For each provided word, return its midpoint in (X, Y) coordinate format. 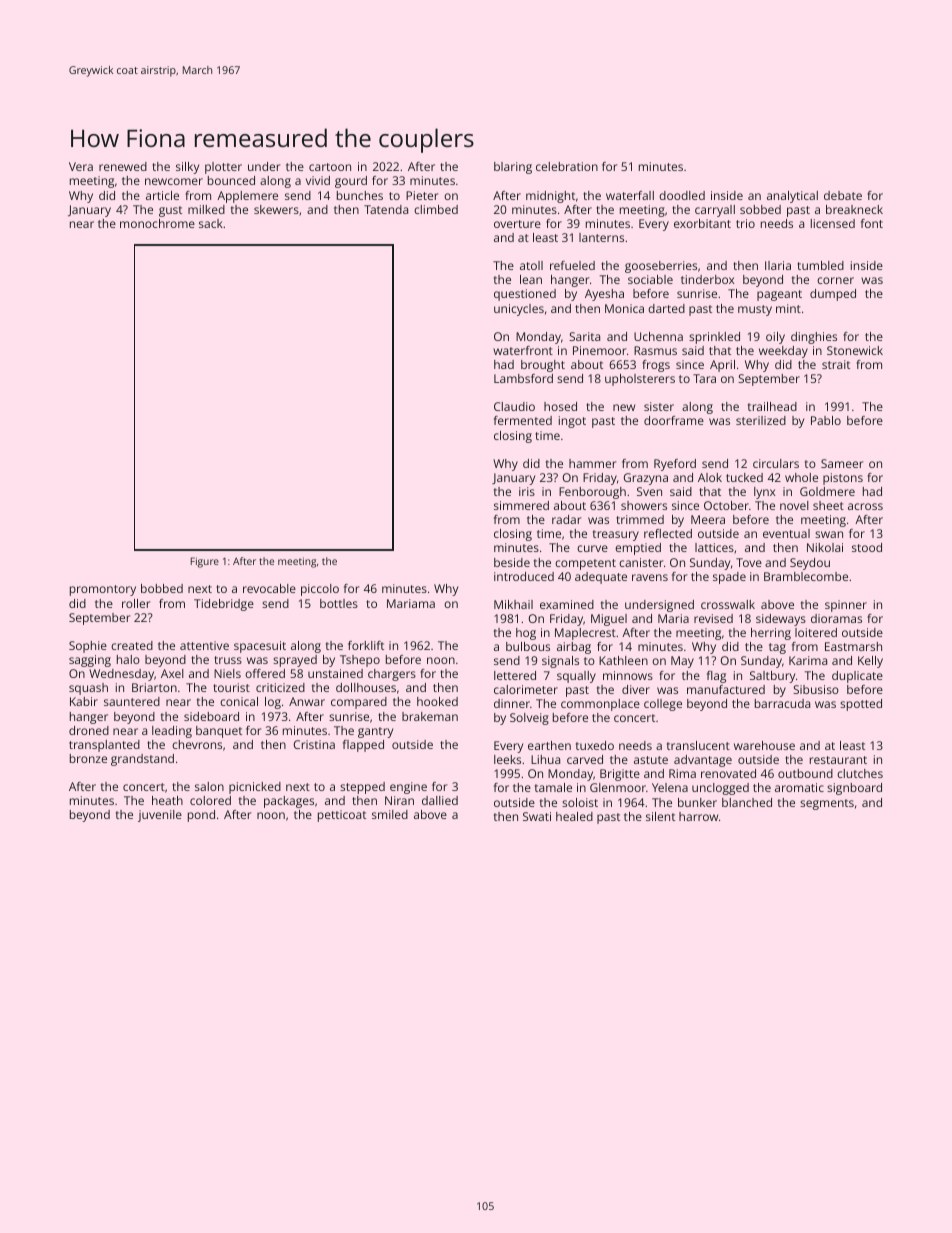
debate (843, 195)
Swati (537, 816)
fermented (523, 420)
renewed (123, 166)
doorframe (674, 420)
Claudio (514, 406)
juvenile (160, 816)
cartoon (330, 167)
